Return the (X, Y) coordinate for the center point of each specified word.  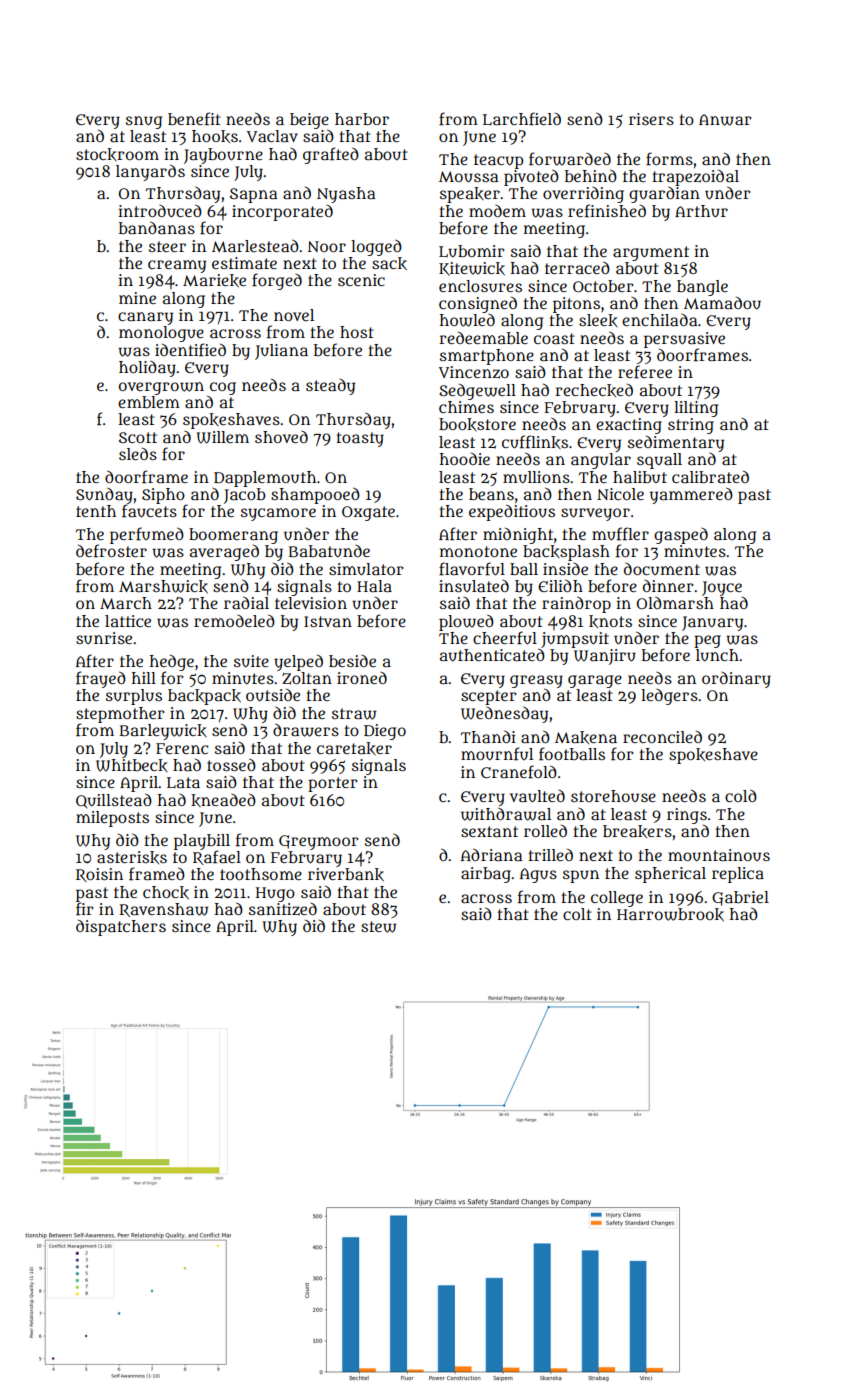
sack (389, 264)
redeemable (483, 338)
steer (167, 246)
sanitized (283, 909)
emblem (149, 402)
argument (651, 253)
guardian (664, 194)
